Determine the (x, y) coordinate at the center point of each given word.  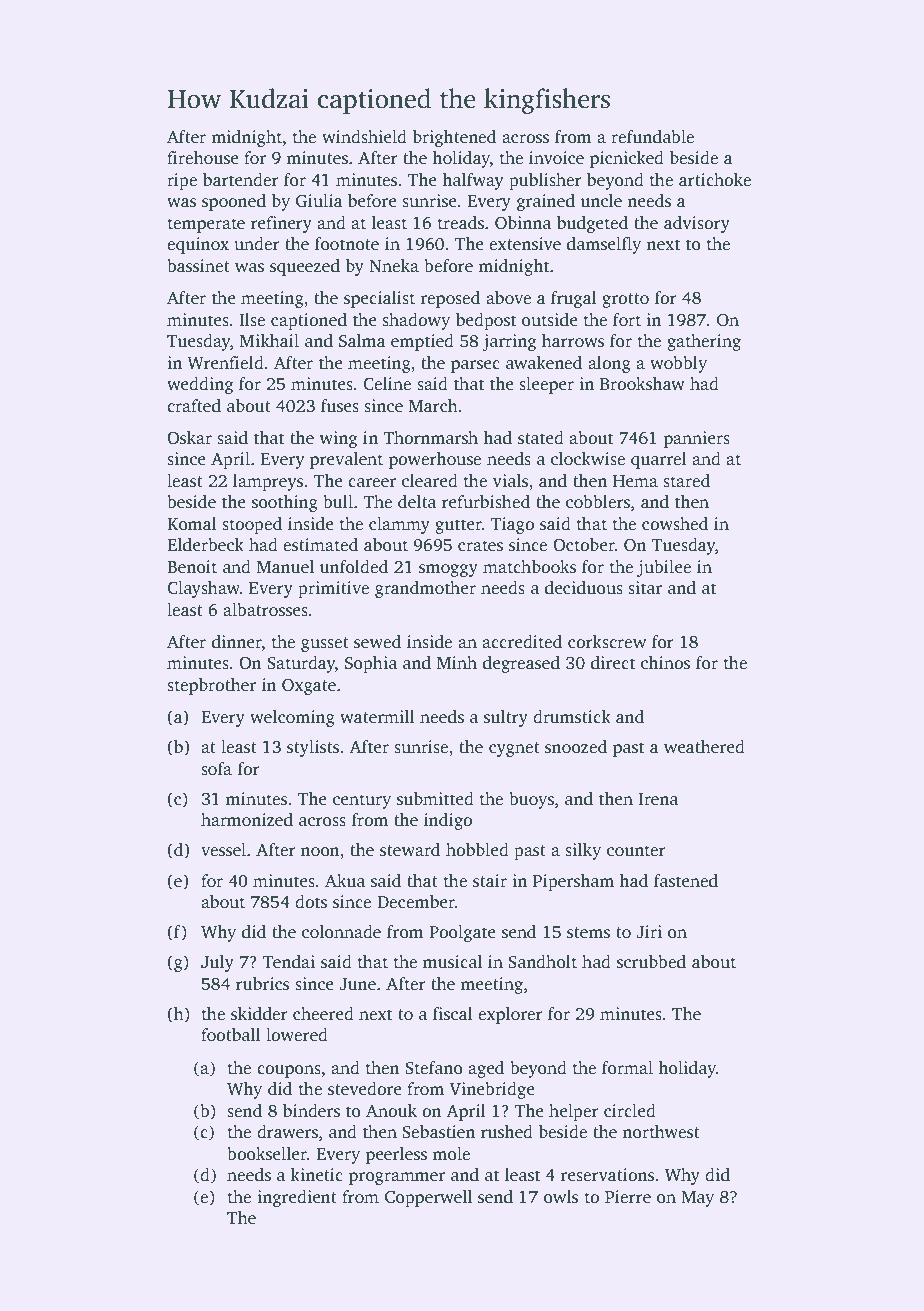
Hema (635, 481)
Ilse (252, 320)
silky (583, 851)
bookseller (267, 1154)
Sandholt (542, 962)
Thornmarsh (430, 438)
